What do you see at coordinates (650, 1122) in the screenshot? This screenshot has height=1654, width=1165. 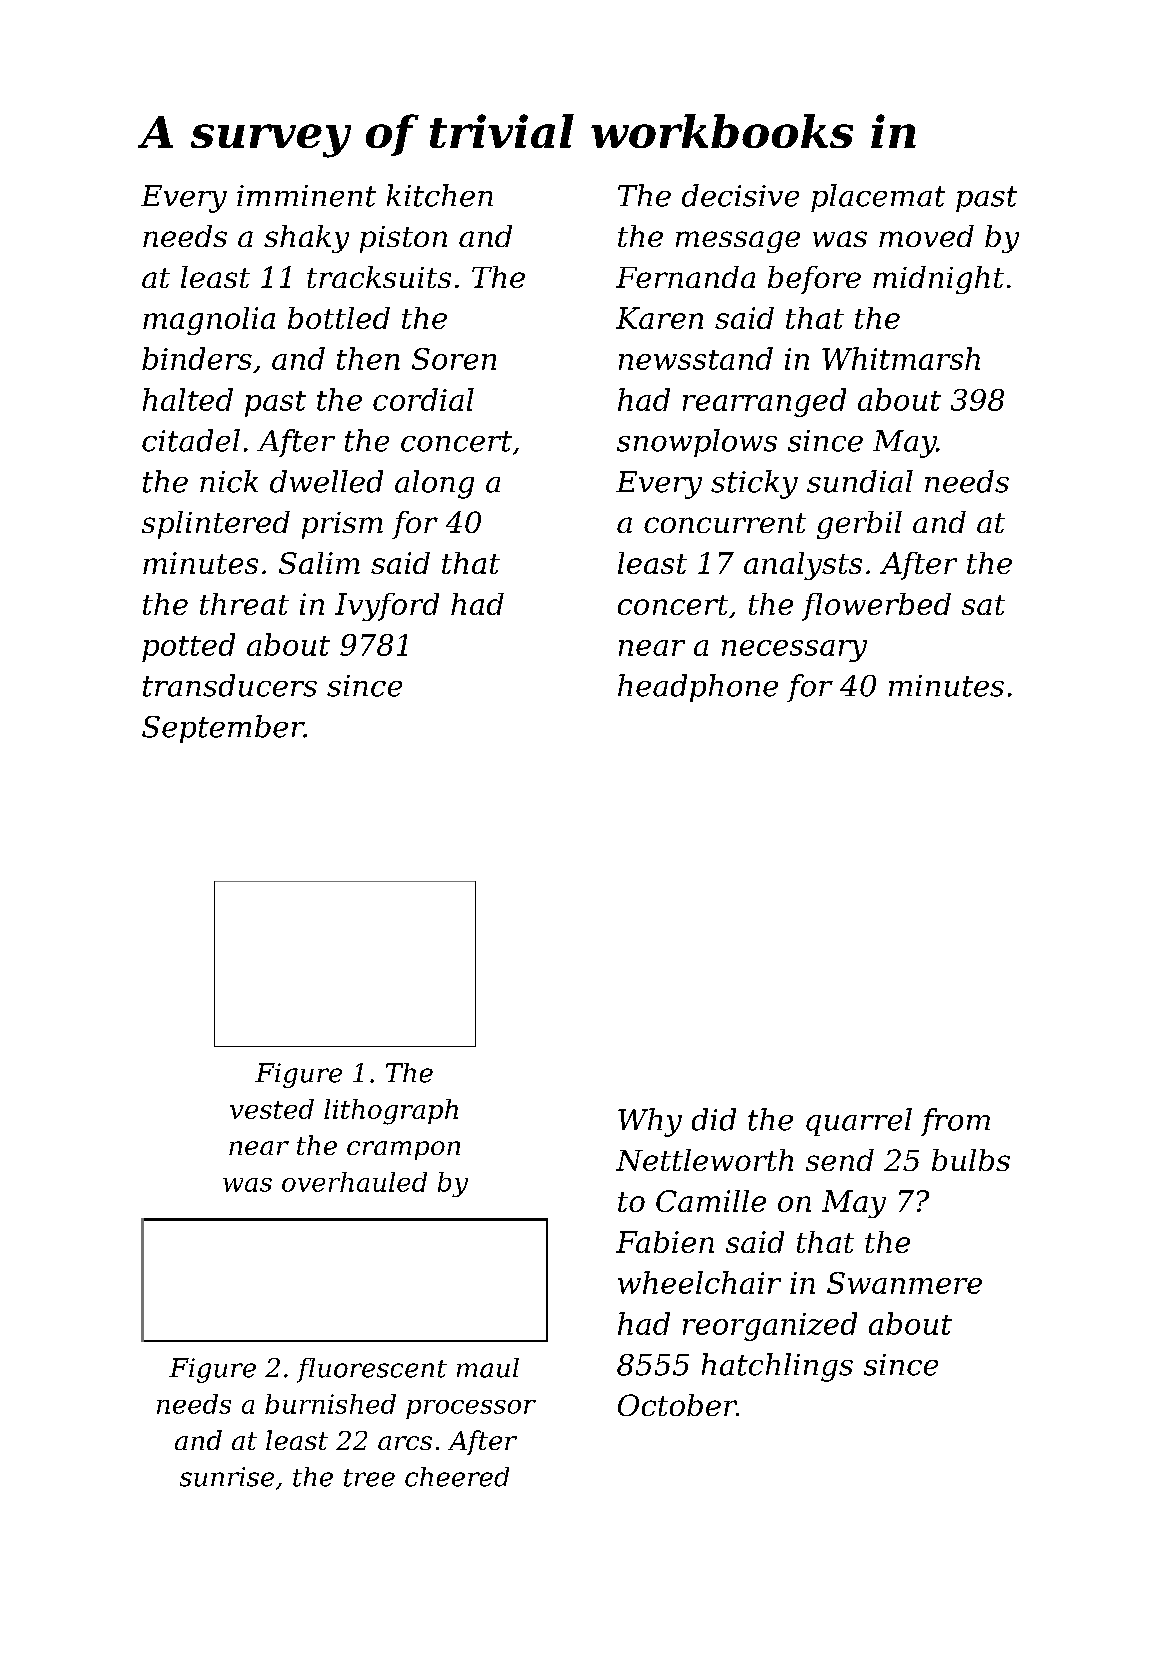 I see `Why` at bounding box center [650, 1122].
